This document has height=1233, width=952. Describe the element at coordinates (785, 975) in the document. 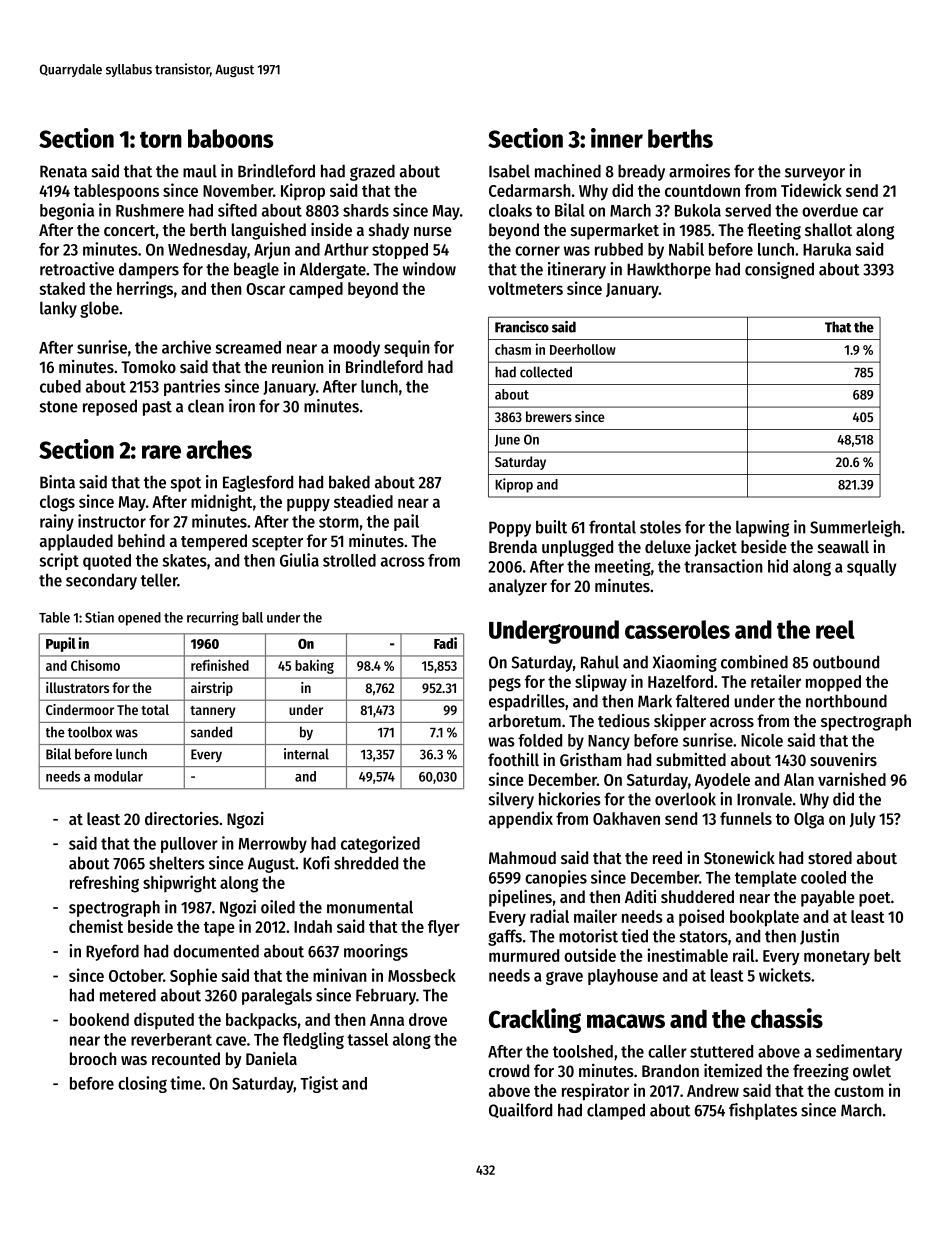

I see `wickets` at that location.
